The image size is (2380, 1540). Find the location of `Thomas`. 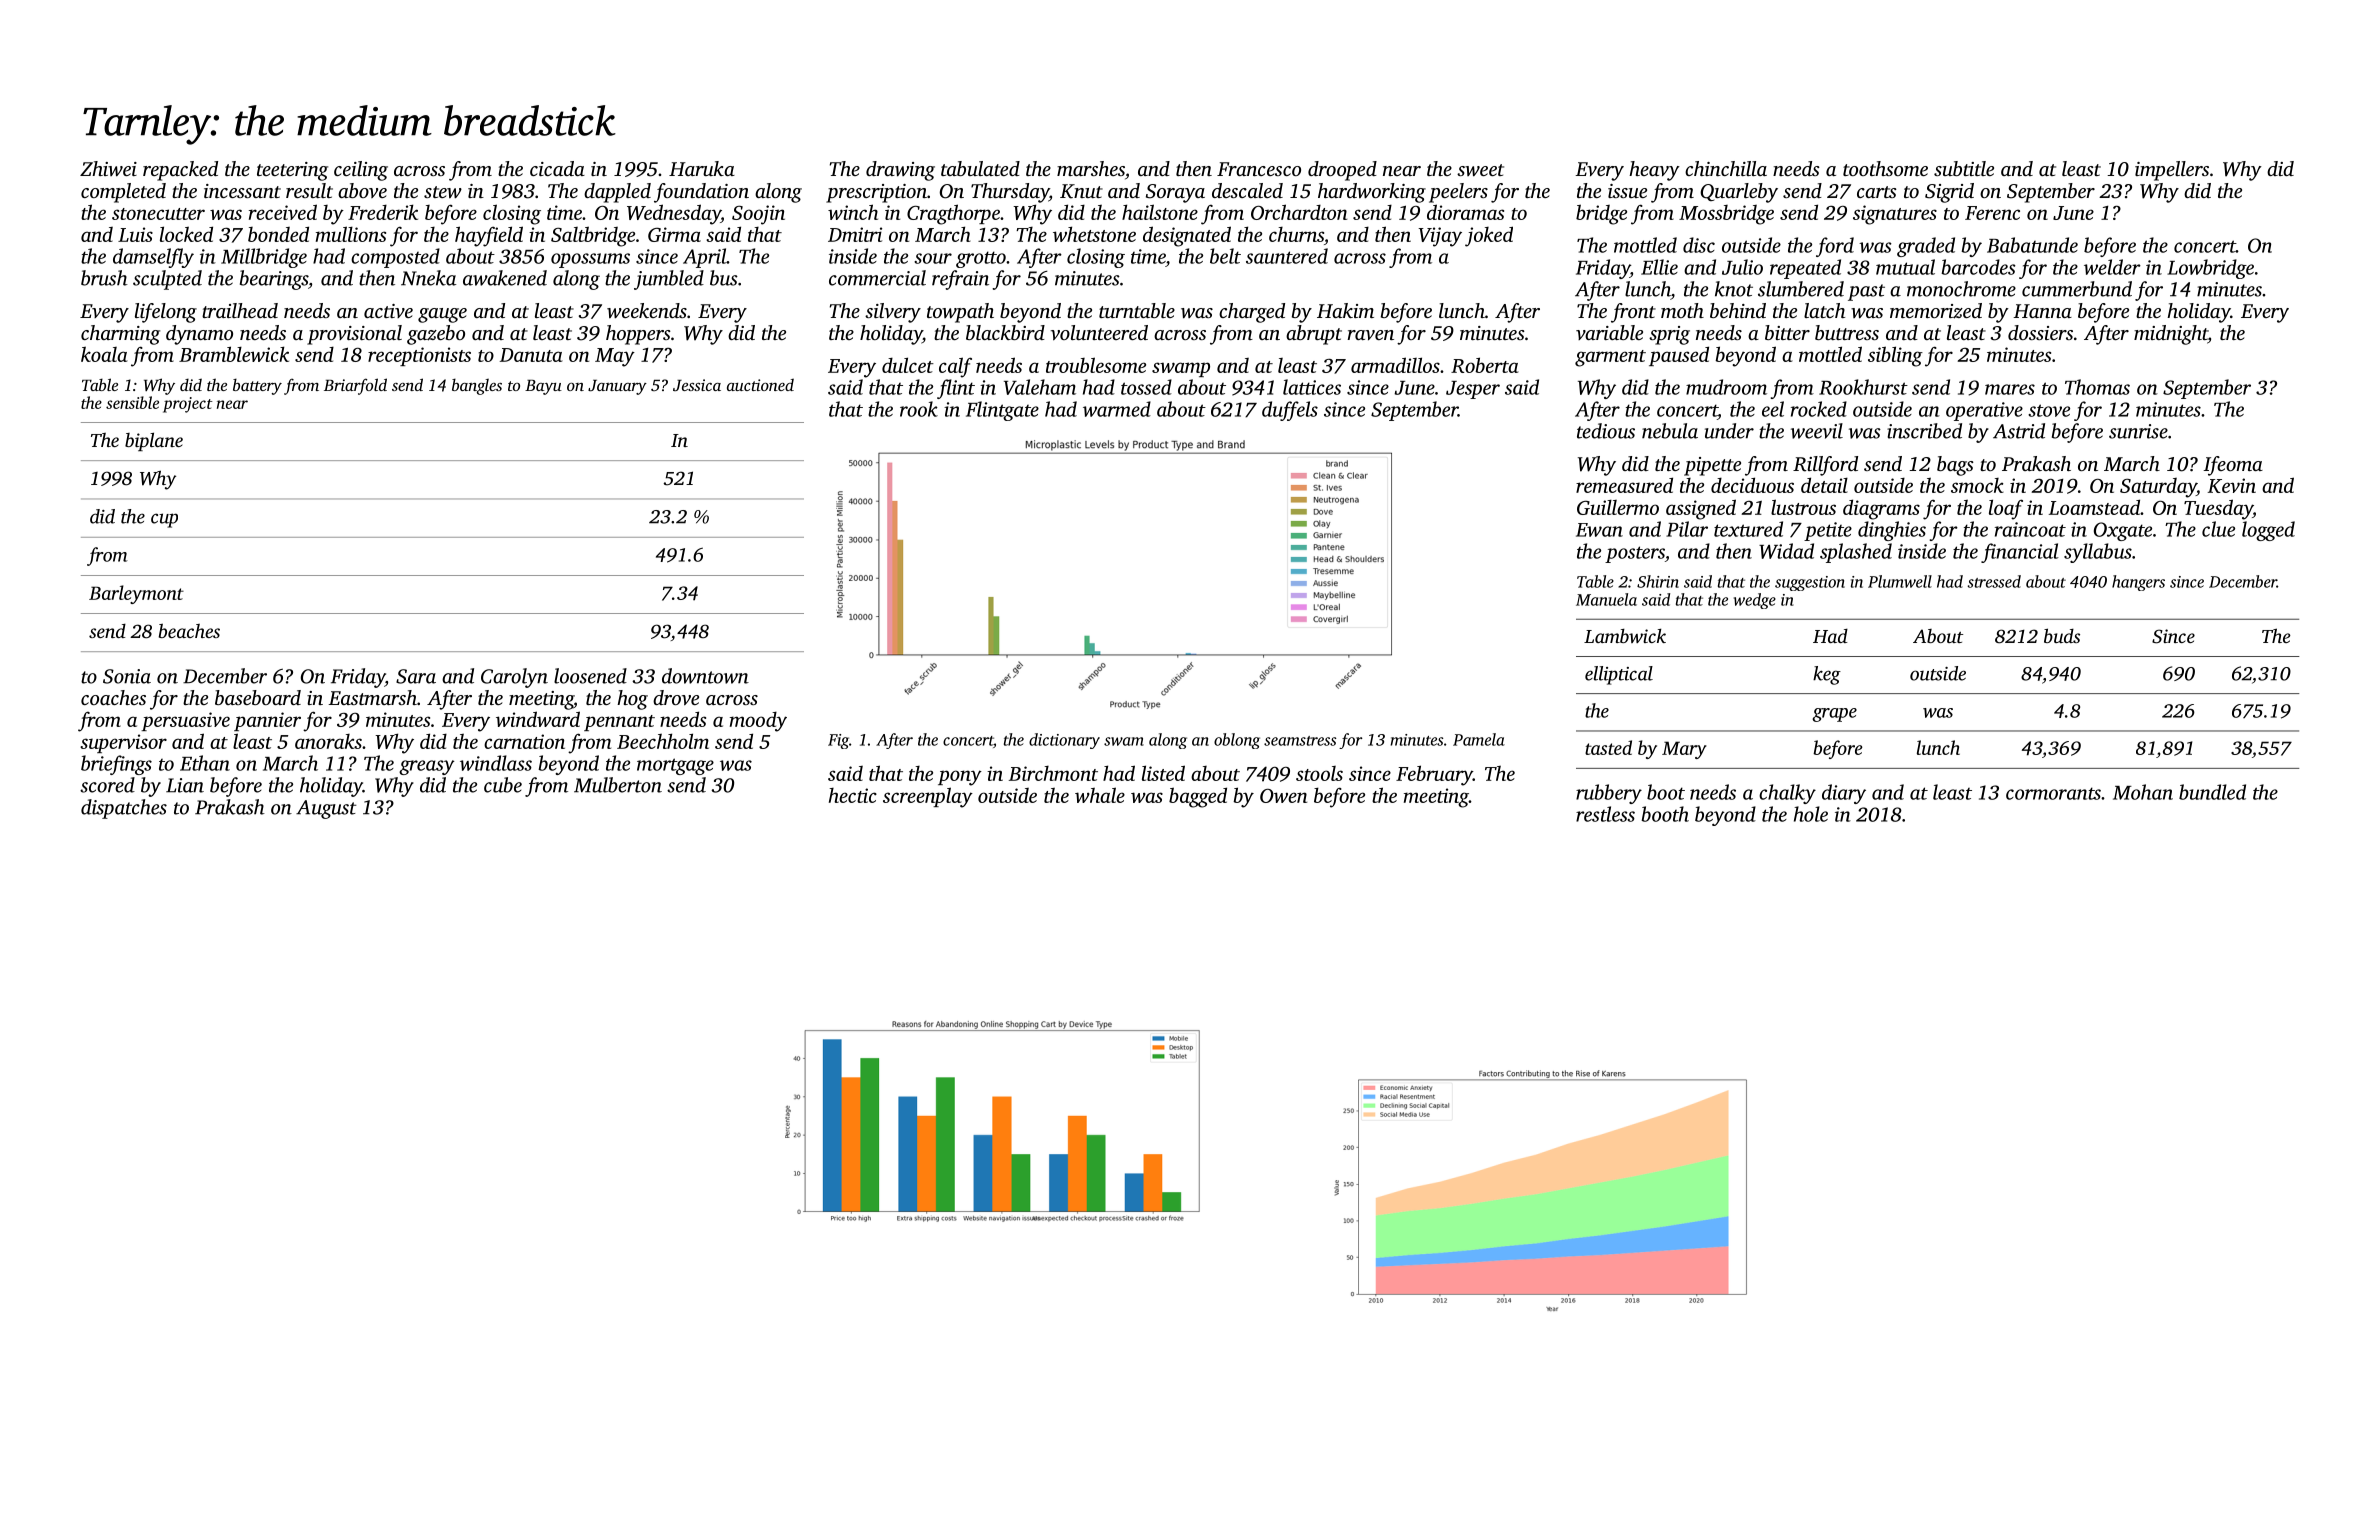

Thomas is located at coordinates (2097, 387).
